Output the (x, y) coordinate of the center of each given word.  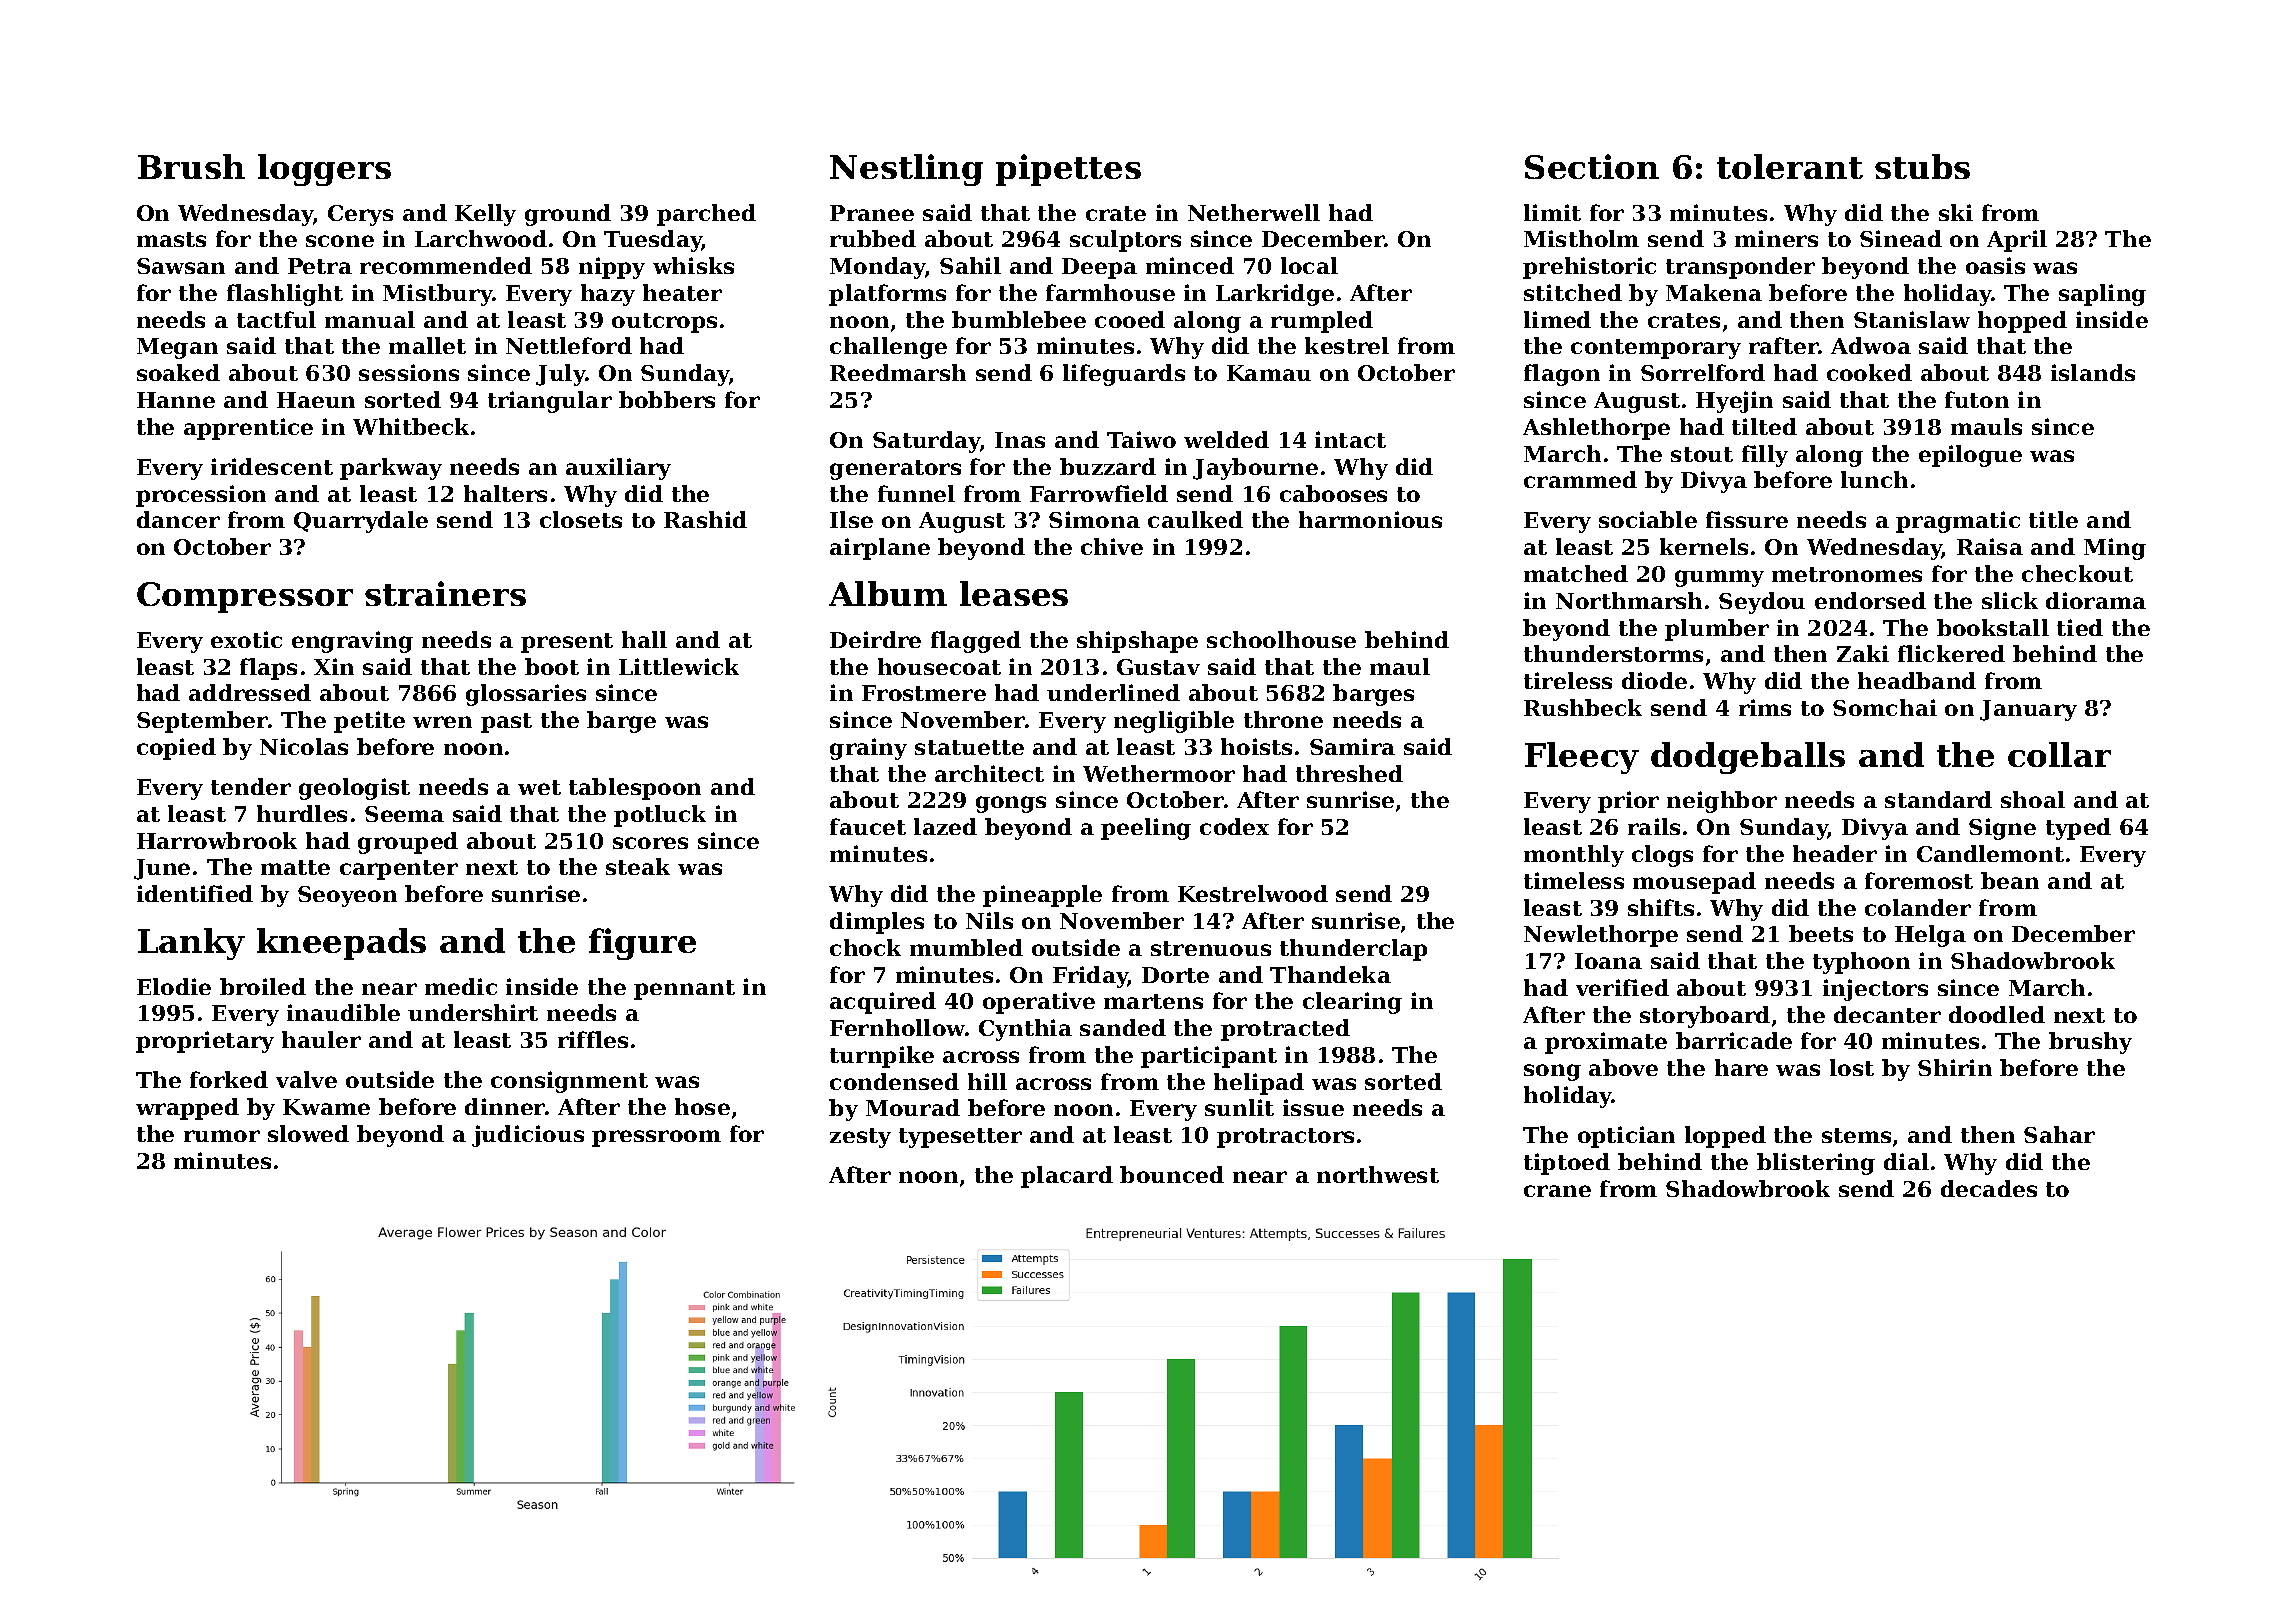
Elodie (174, 986)
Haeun (316, 400)
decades (1989, 1188)
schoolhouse (1281, 639)
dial (1906, 1161)
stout (1702, 454)
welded (1226, 439)
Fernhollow (897, 1027)
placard (1067, 1177)
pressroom (656, 1138)
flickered (1951, 653)
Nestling (906, 170)
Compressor (245, 597)
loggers (324, 170)
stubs (1922, 166)
